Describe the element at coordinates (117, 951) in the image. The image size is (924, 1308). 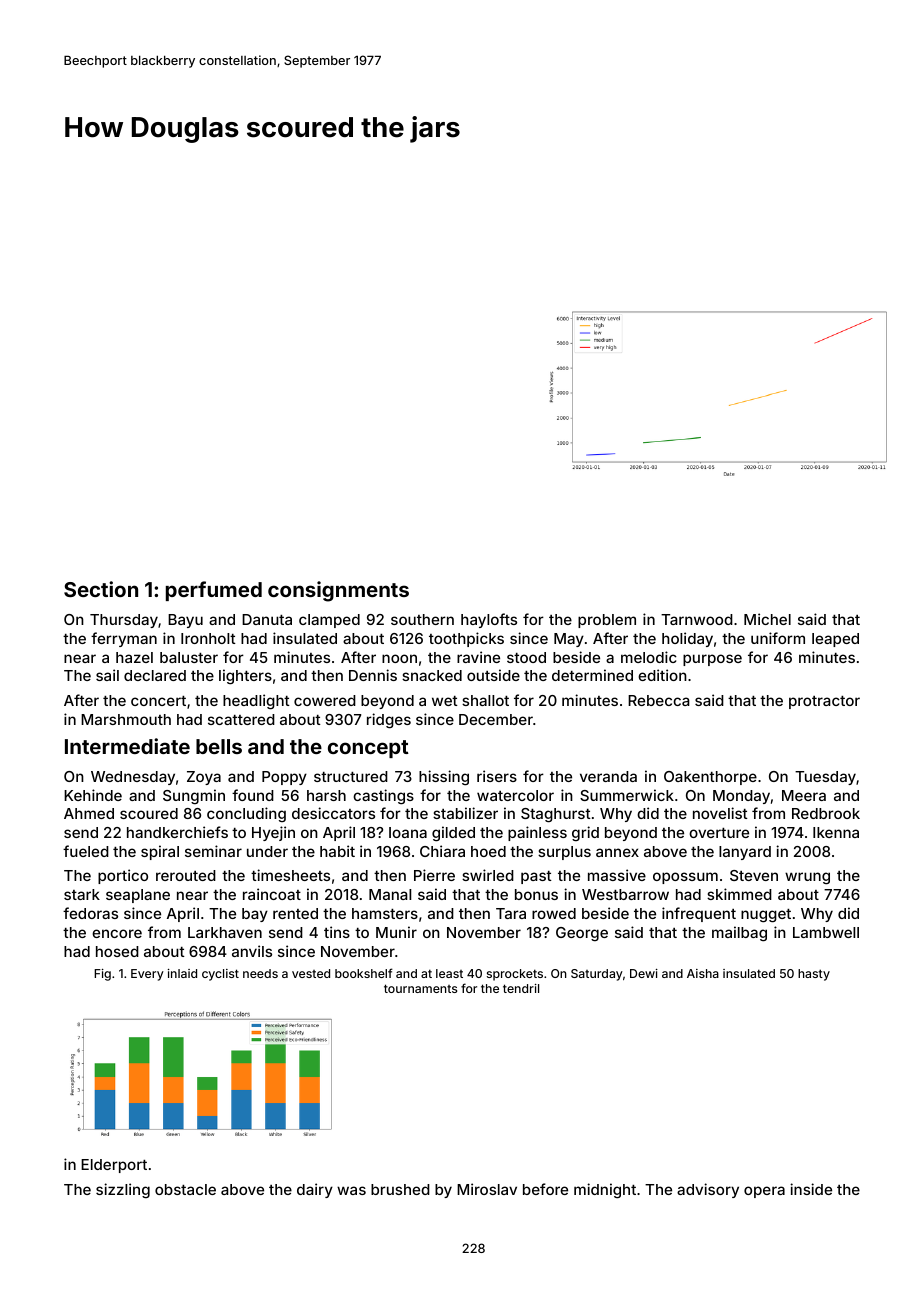
I see `hosed` at that location.
